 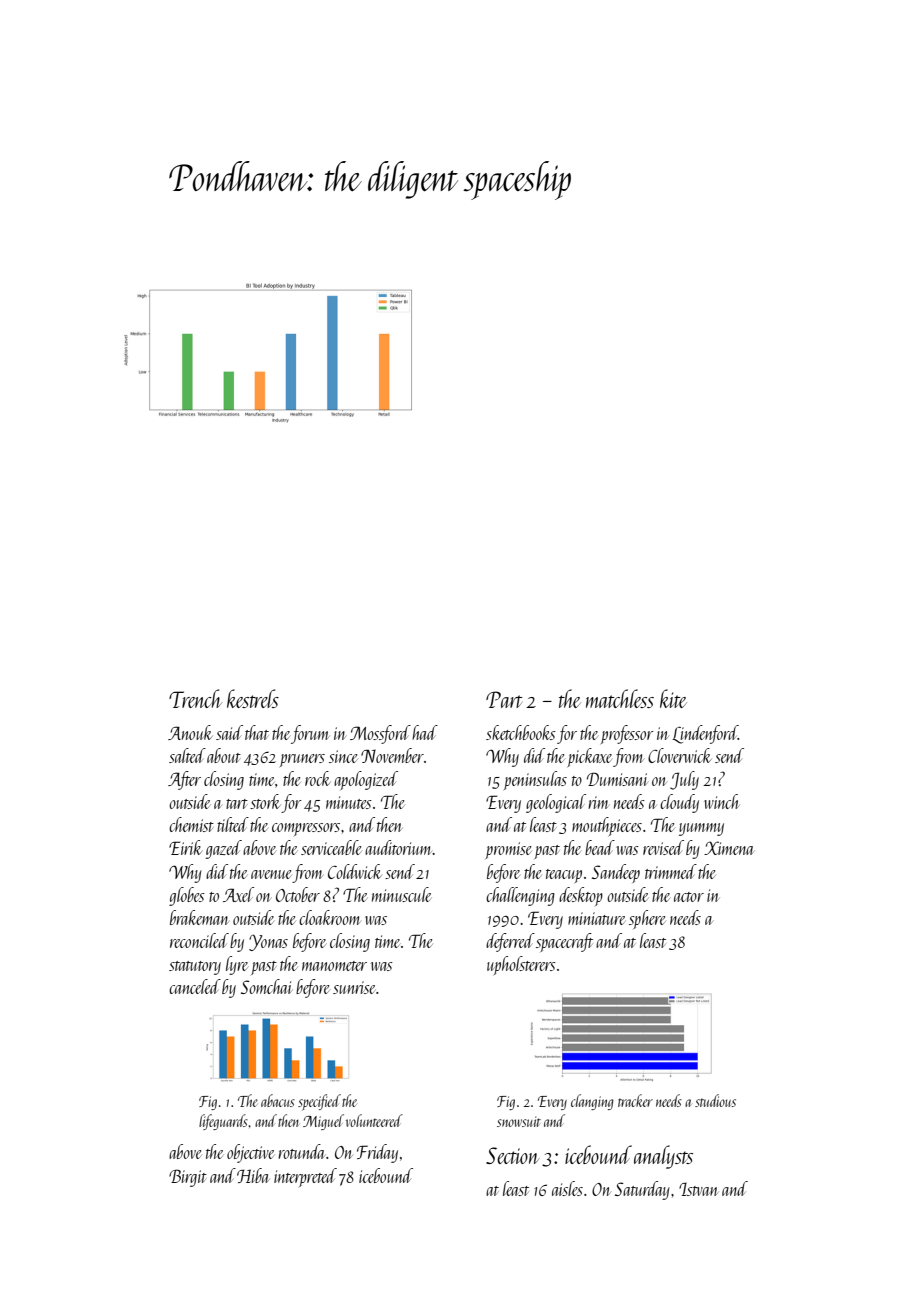 I want to click on matchless, so click(x=620, y=698).
